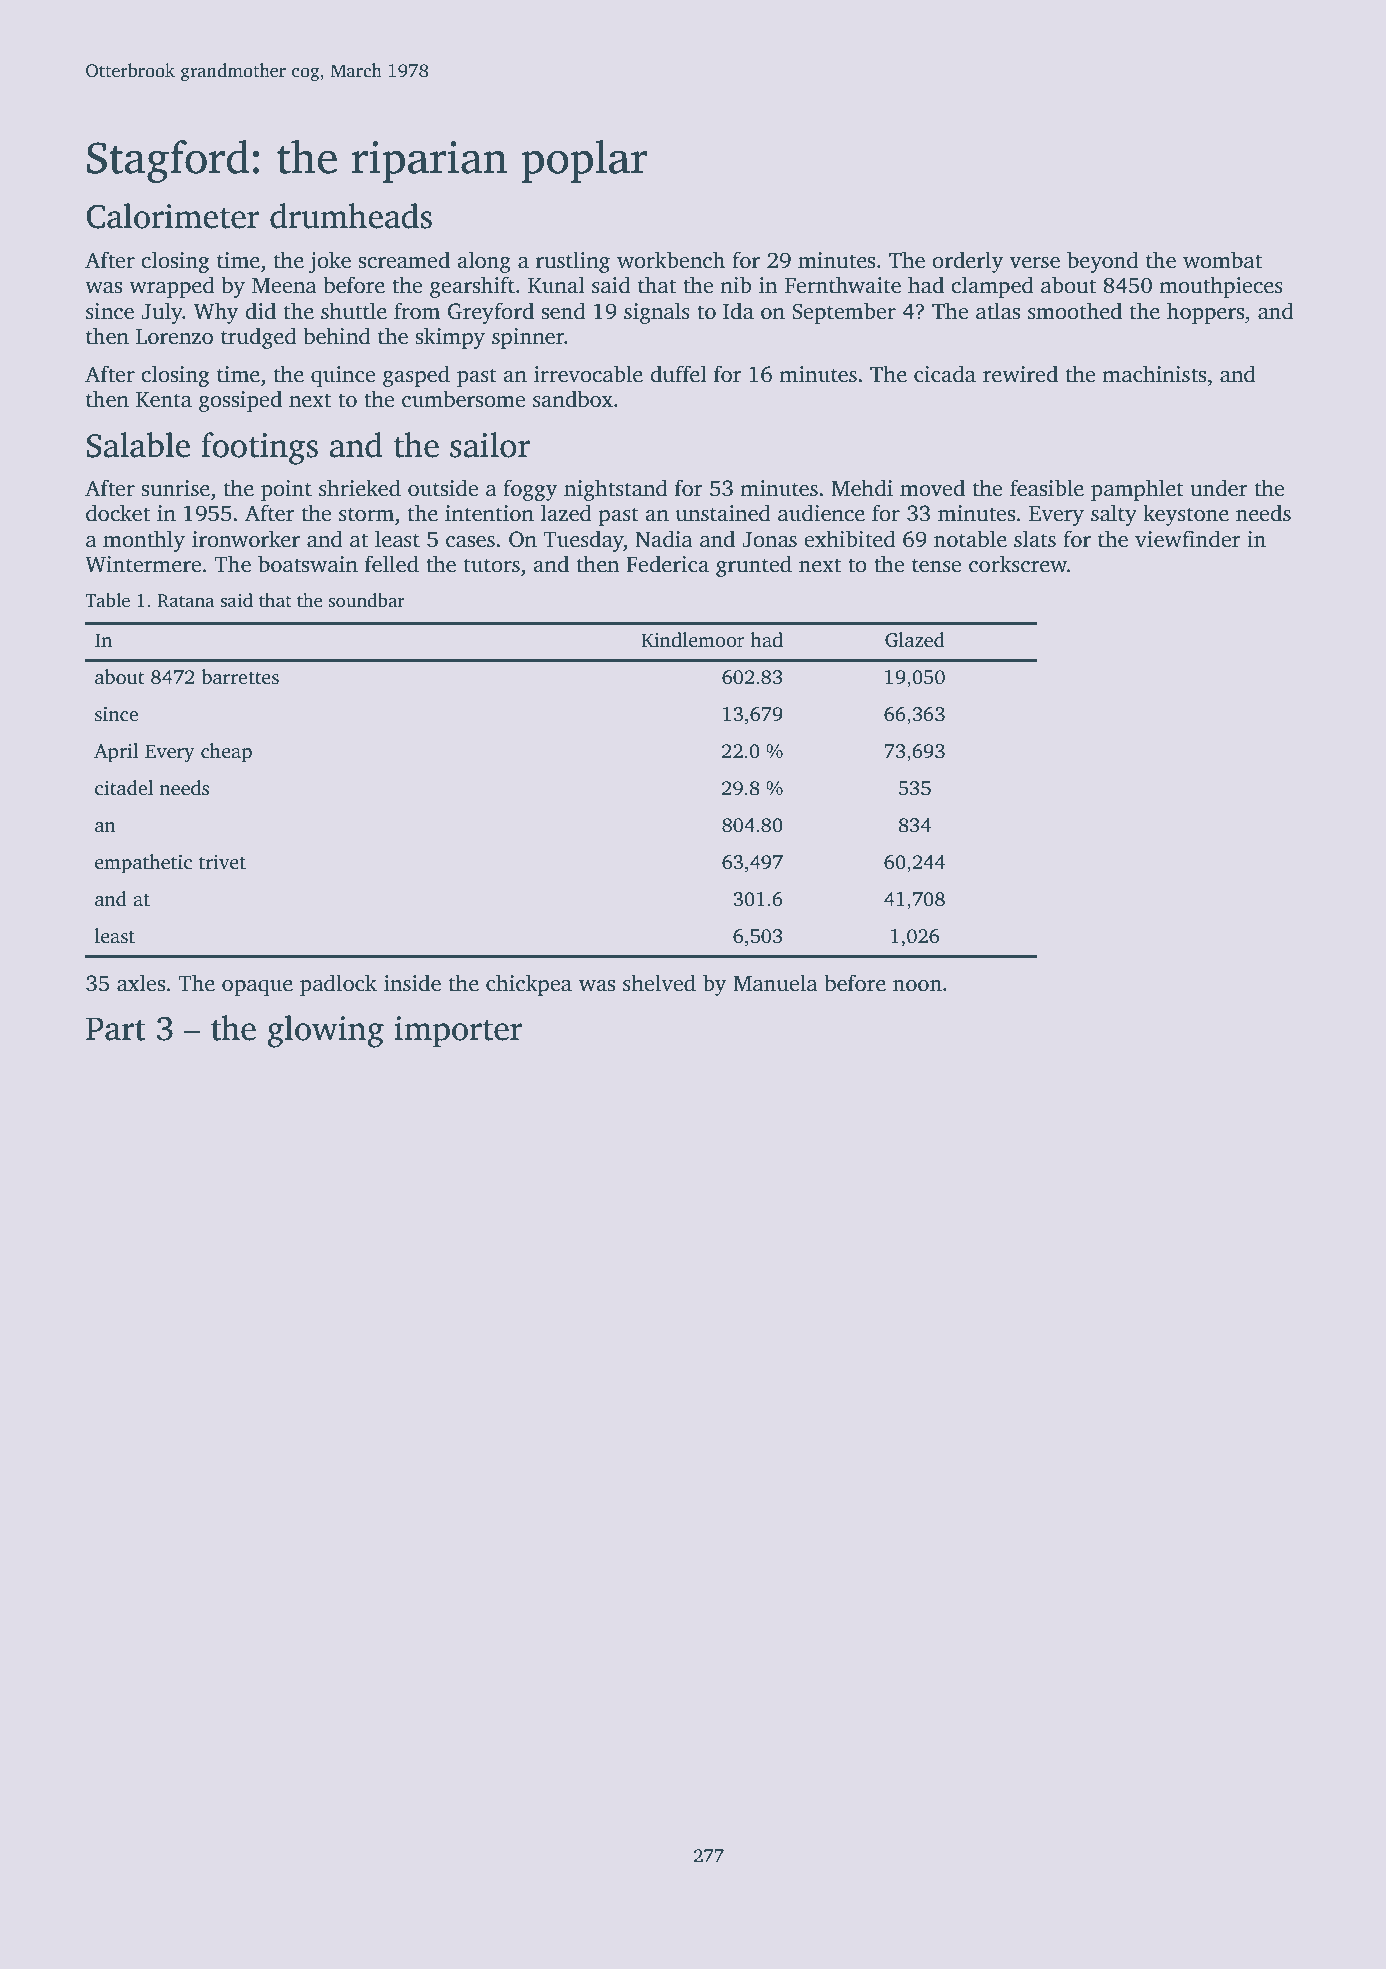  Describe the element at coordinates (240, 677) in the screenshot. I see `barrettes` at that location.
